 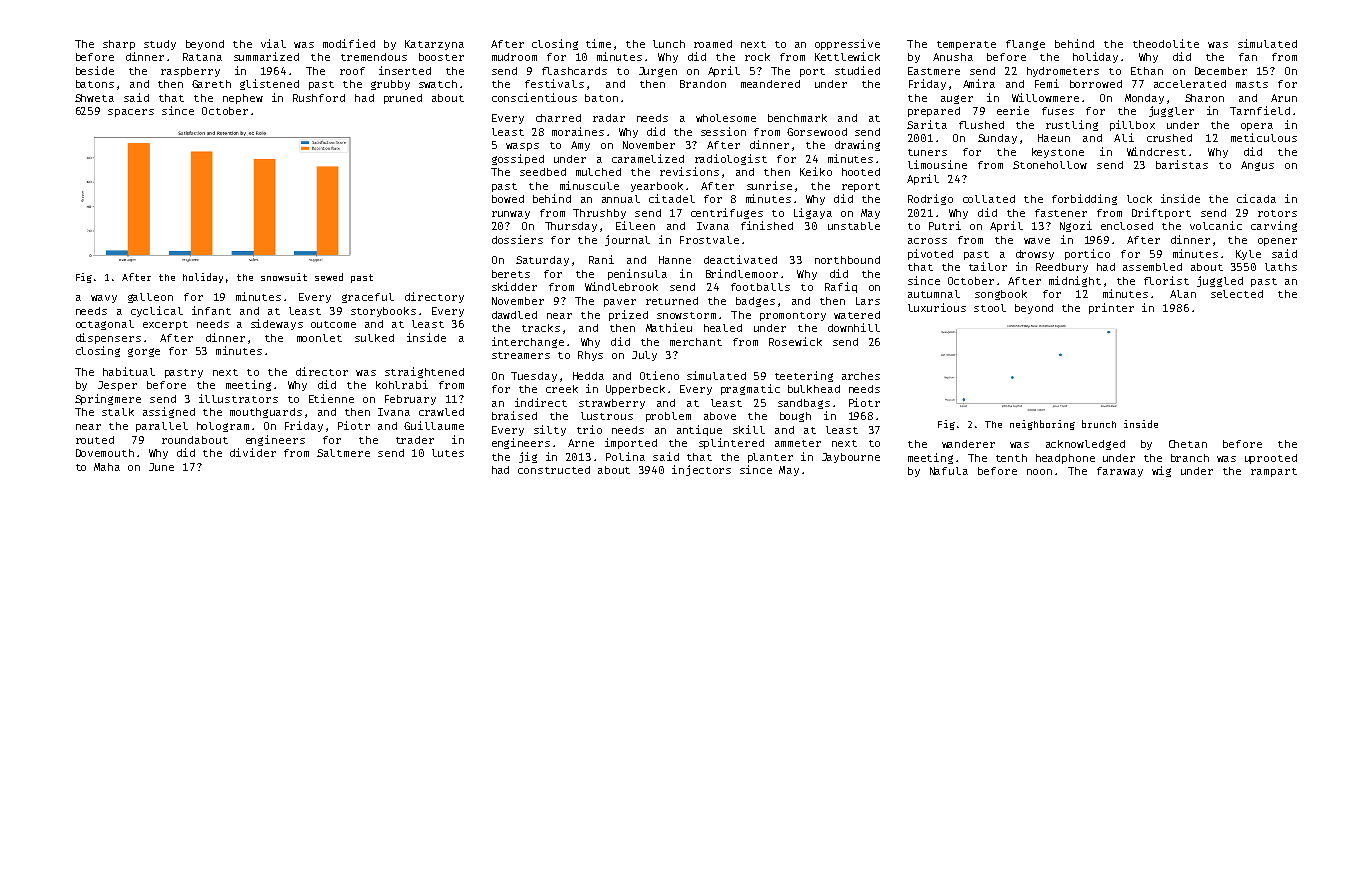 I want to click on assigned, so click(x=169, y=412).
